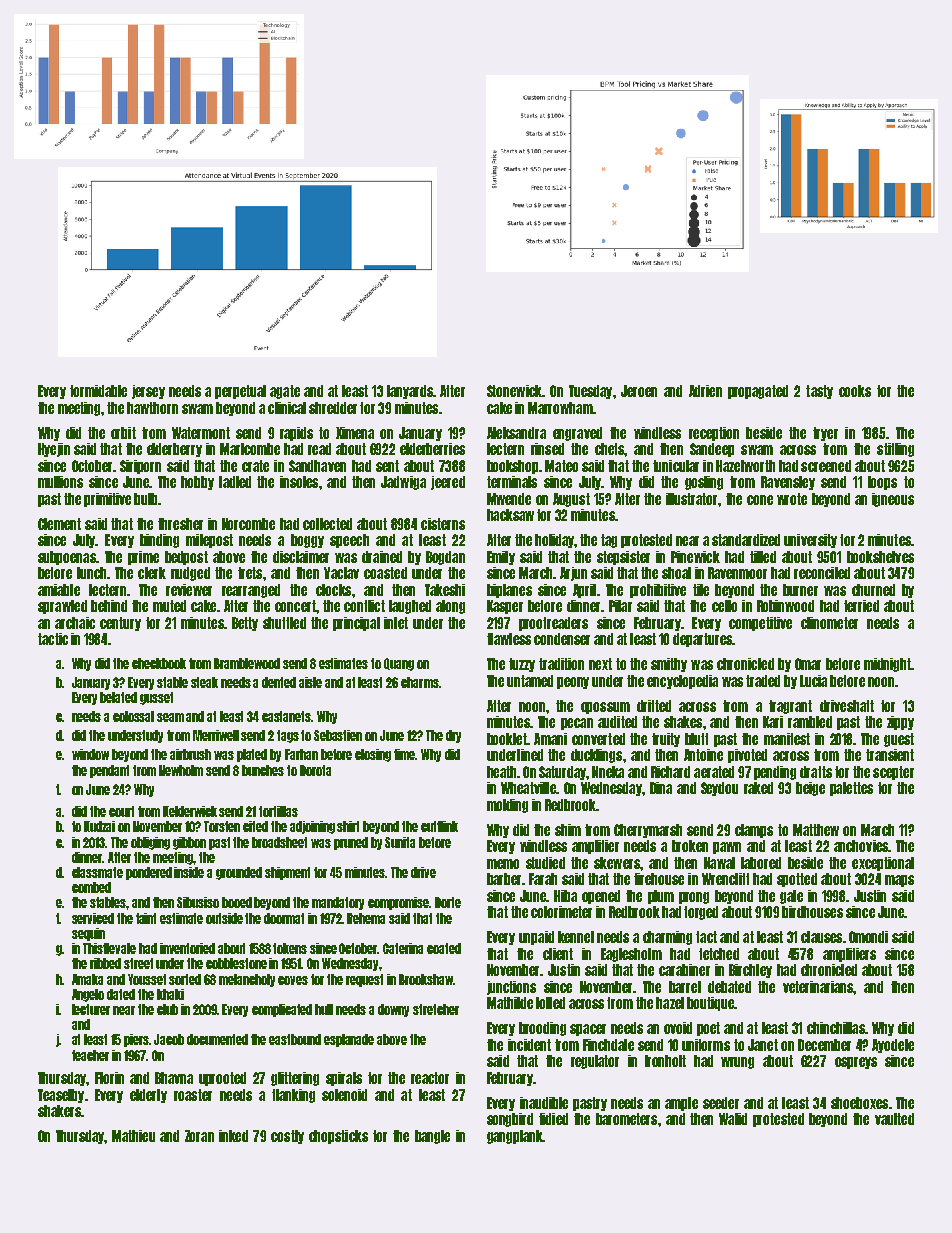 This page has width=952, height=1233. I want to click on clauses, so click(821, 937).
